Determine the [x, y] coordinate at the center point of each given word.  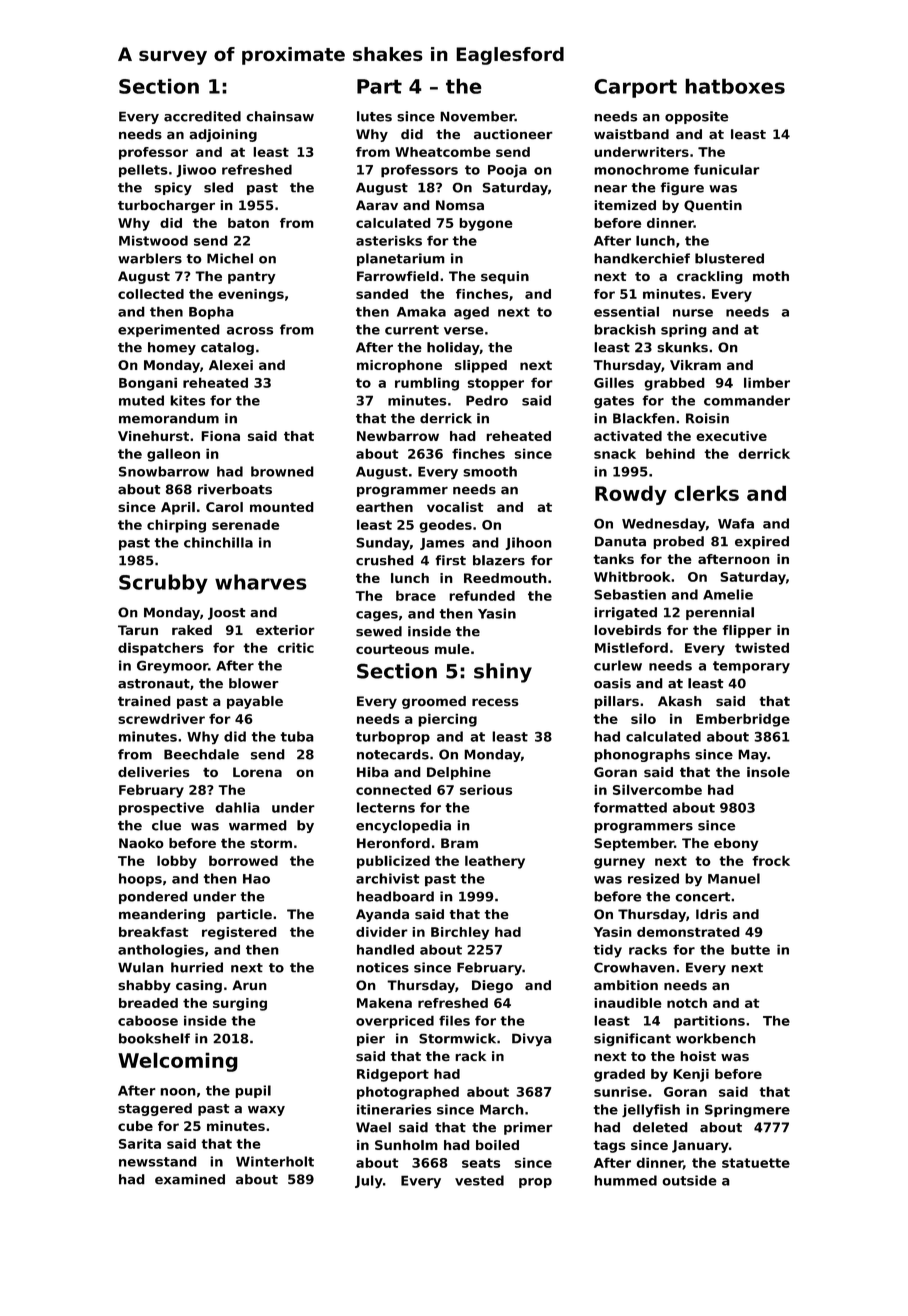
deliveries [154, 772]
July [369, 1181]
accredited [202, 116]
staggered [155, 1109]
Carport [635, 88]
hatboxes [735, 86]
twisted [762, 647]
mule [452, 649]
